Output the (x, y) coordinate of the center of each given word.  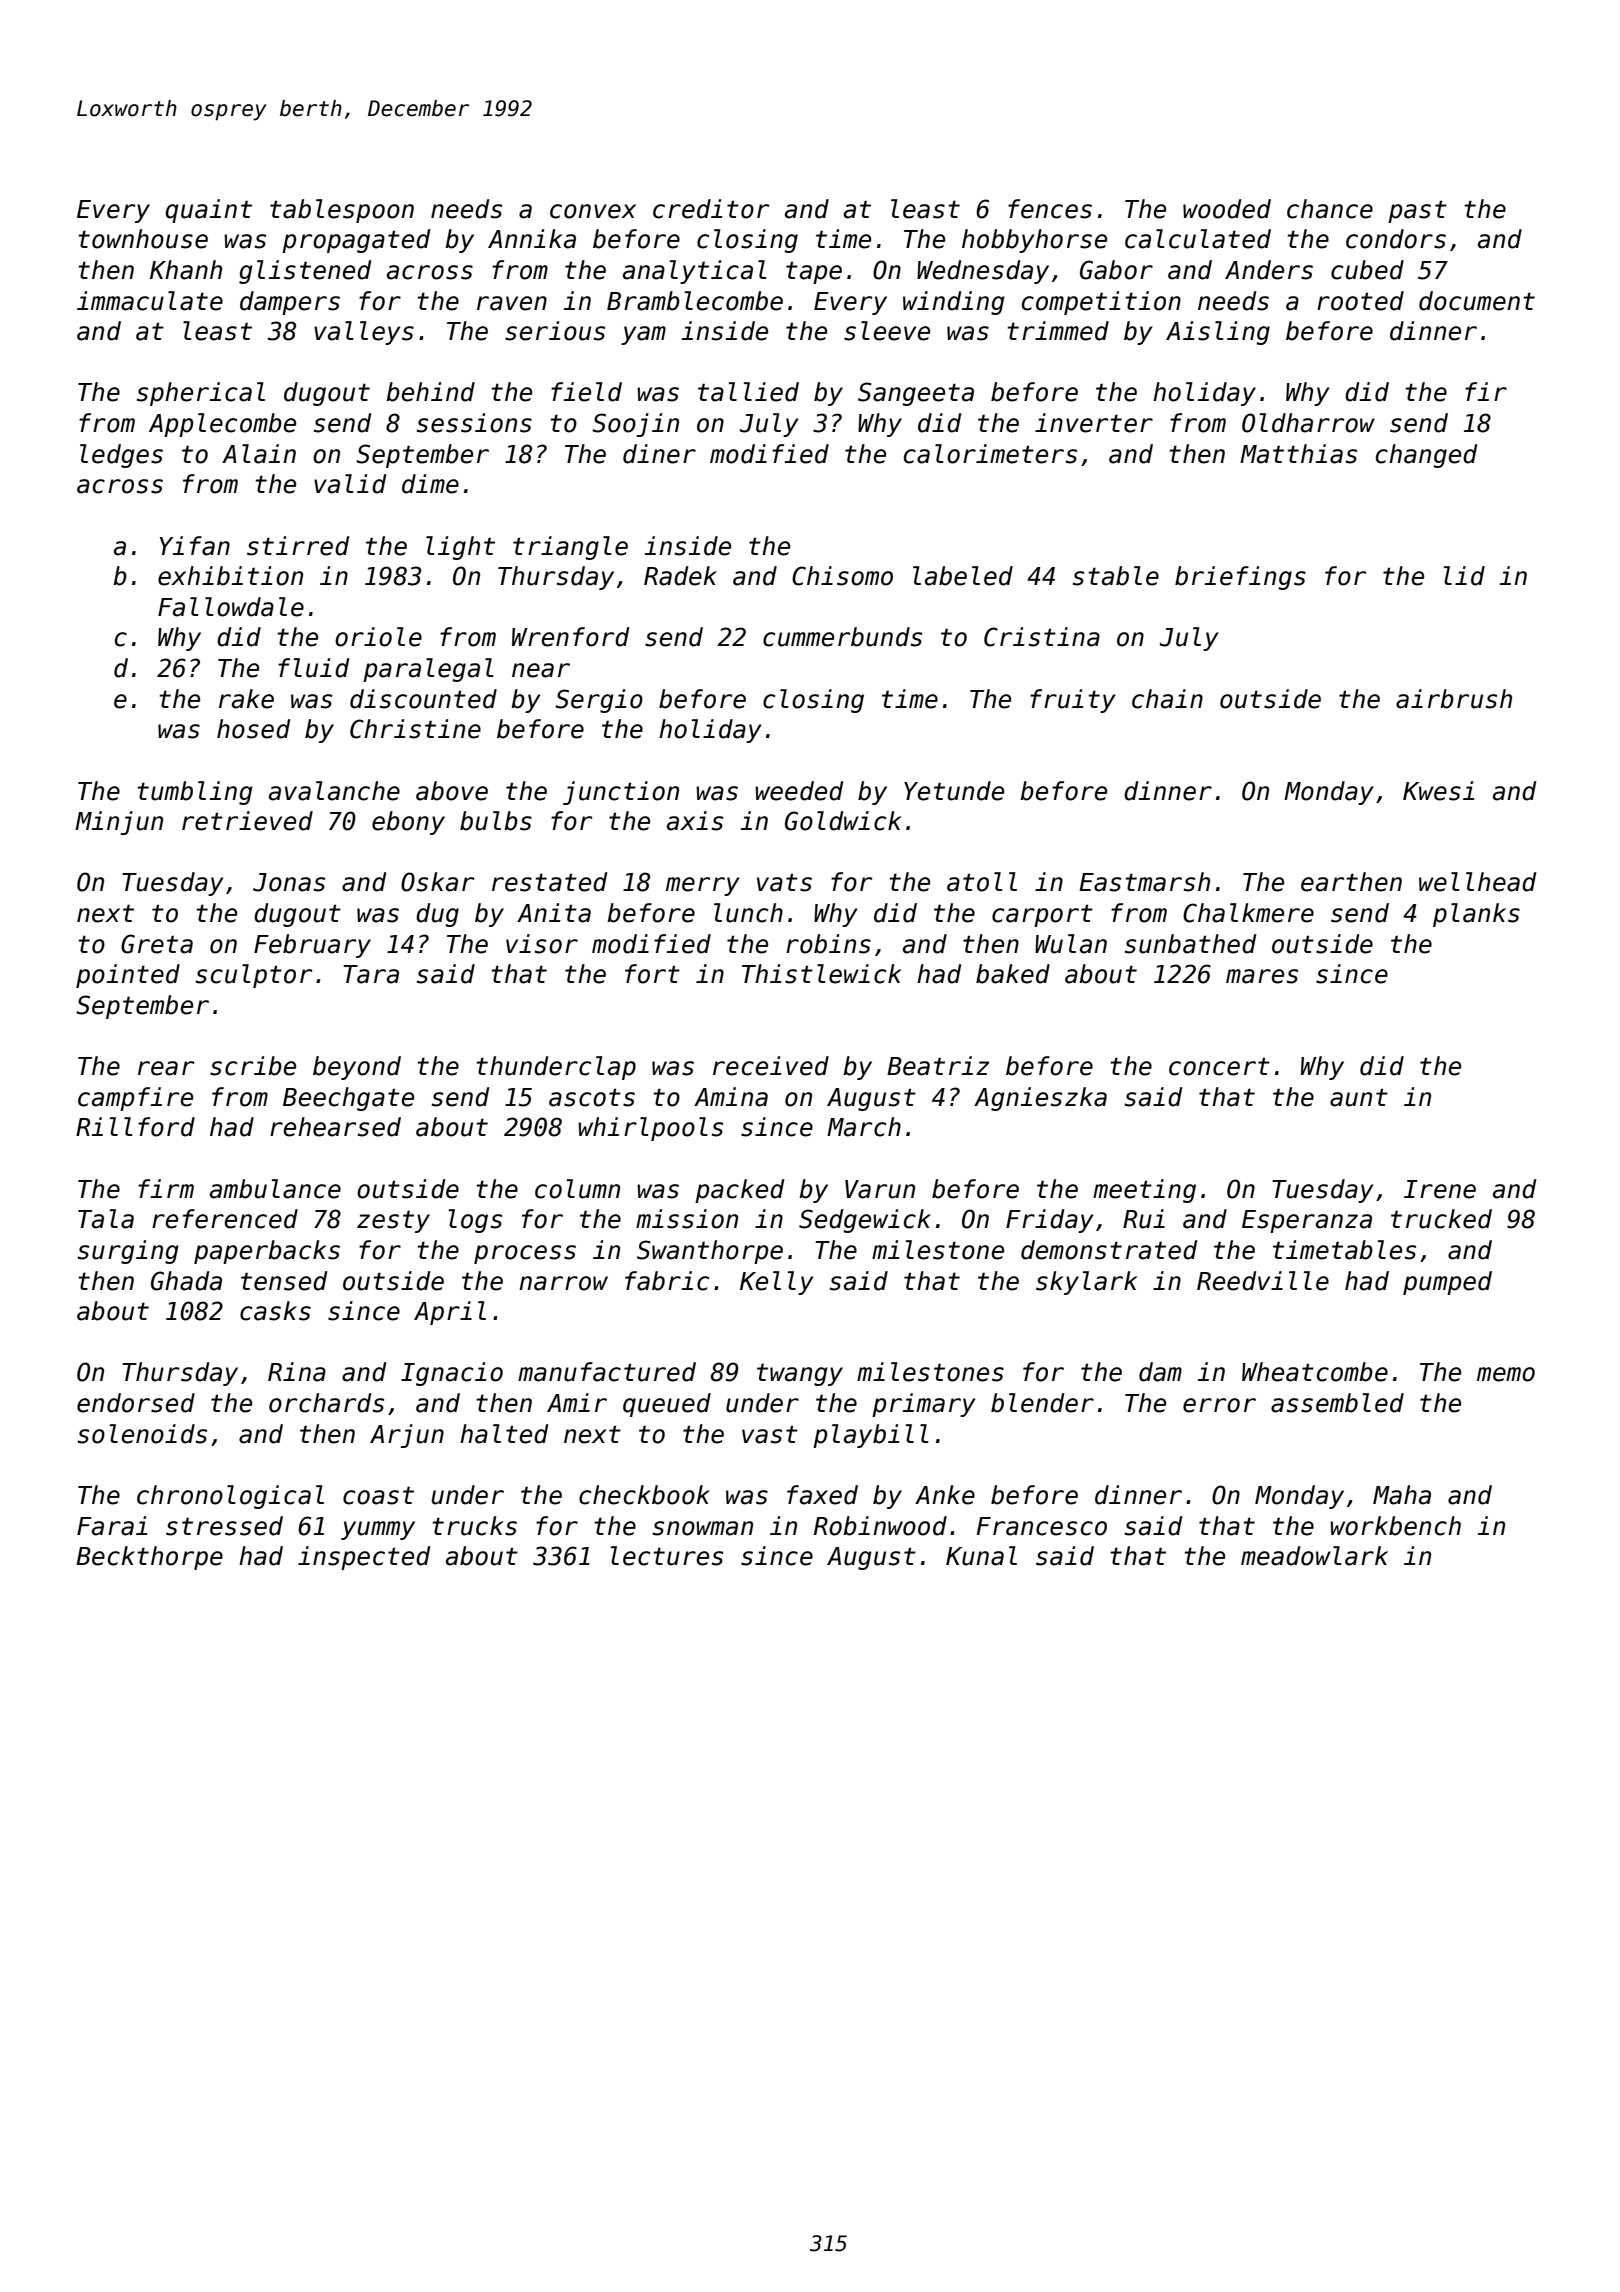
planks (1476, 915)
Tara (371, 974)
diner (659, 454)
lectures (666, 1556)
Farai (112, 1526)
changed (1426, 456)
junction (621, 793)
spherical (201, 394)
